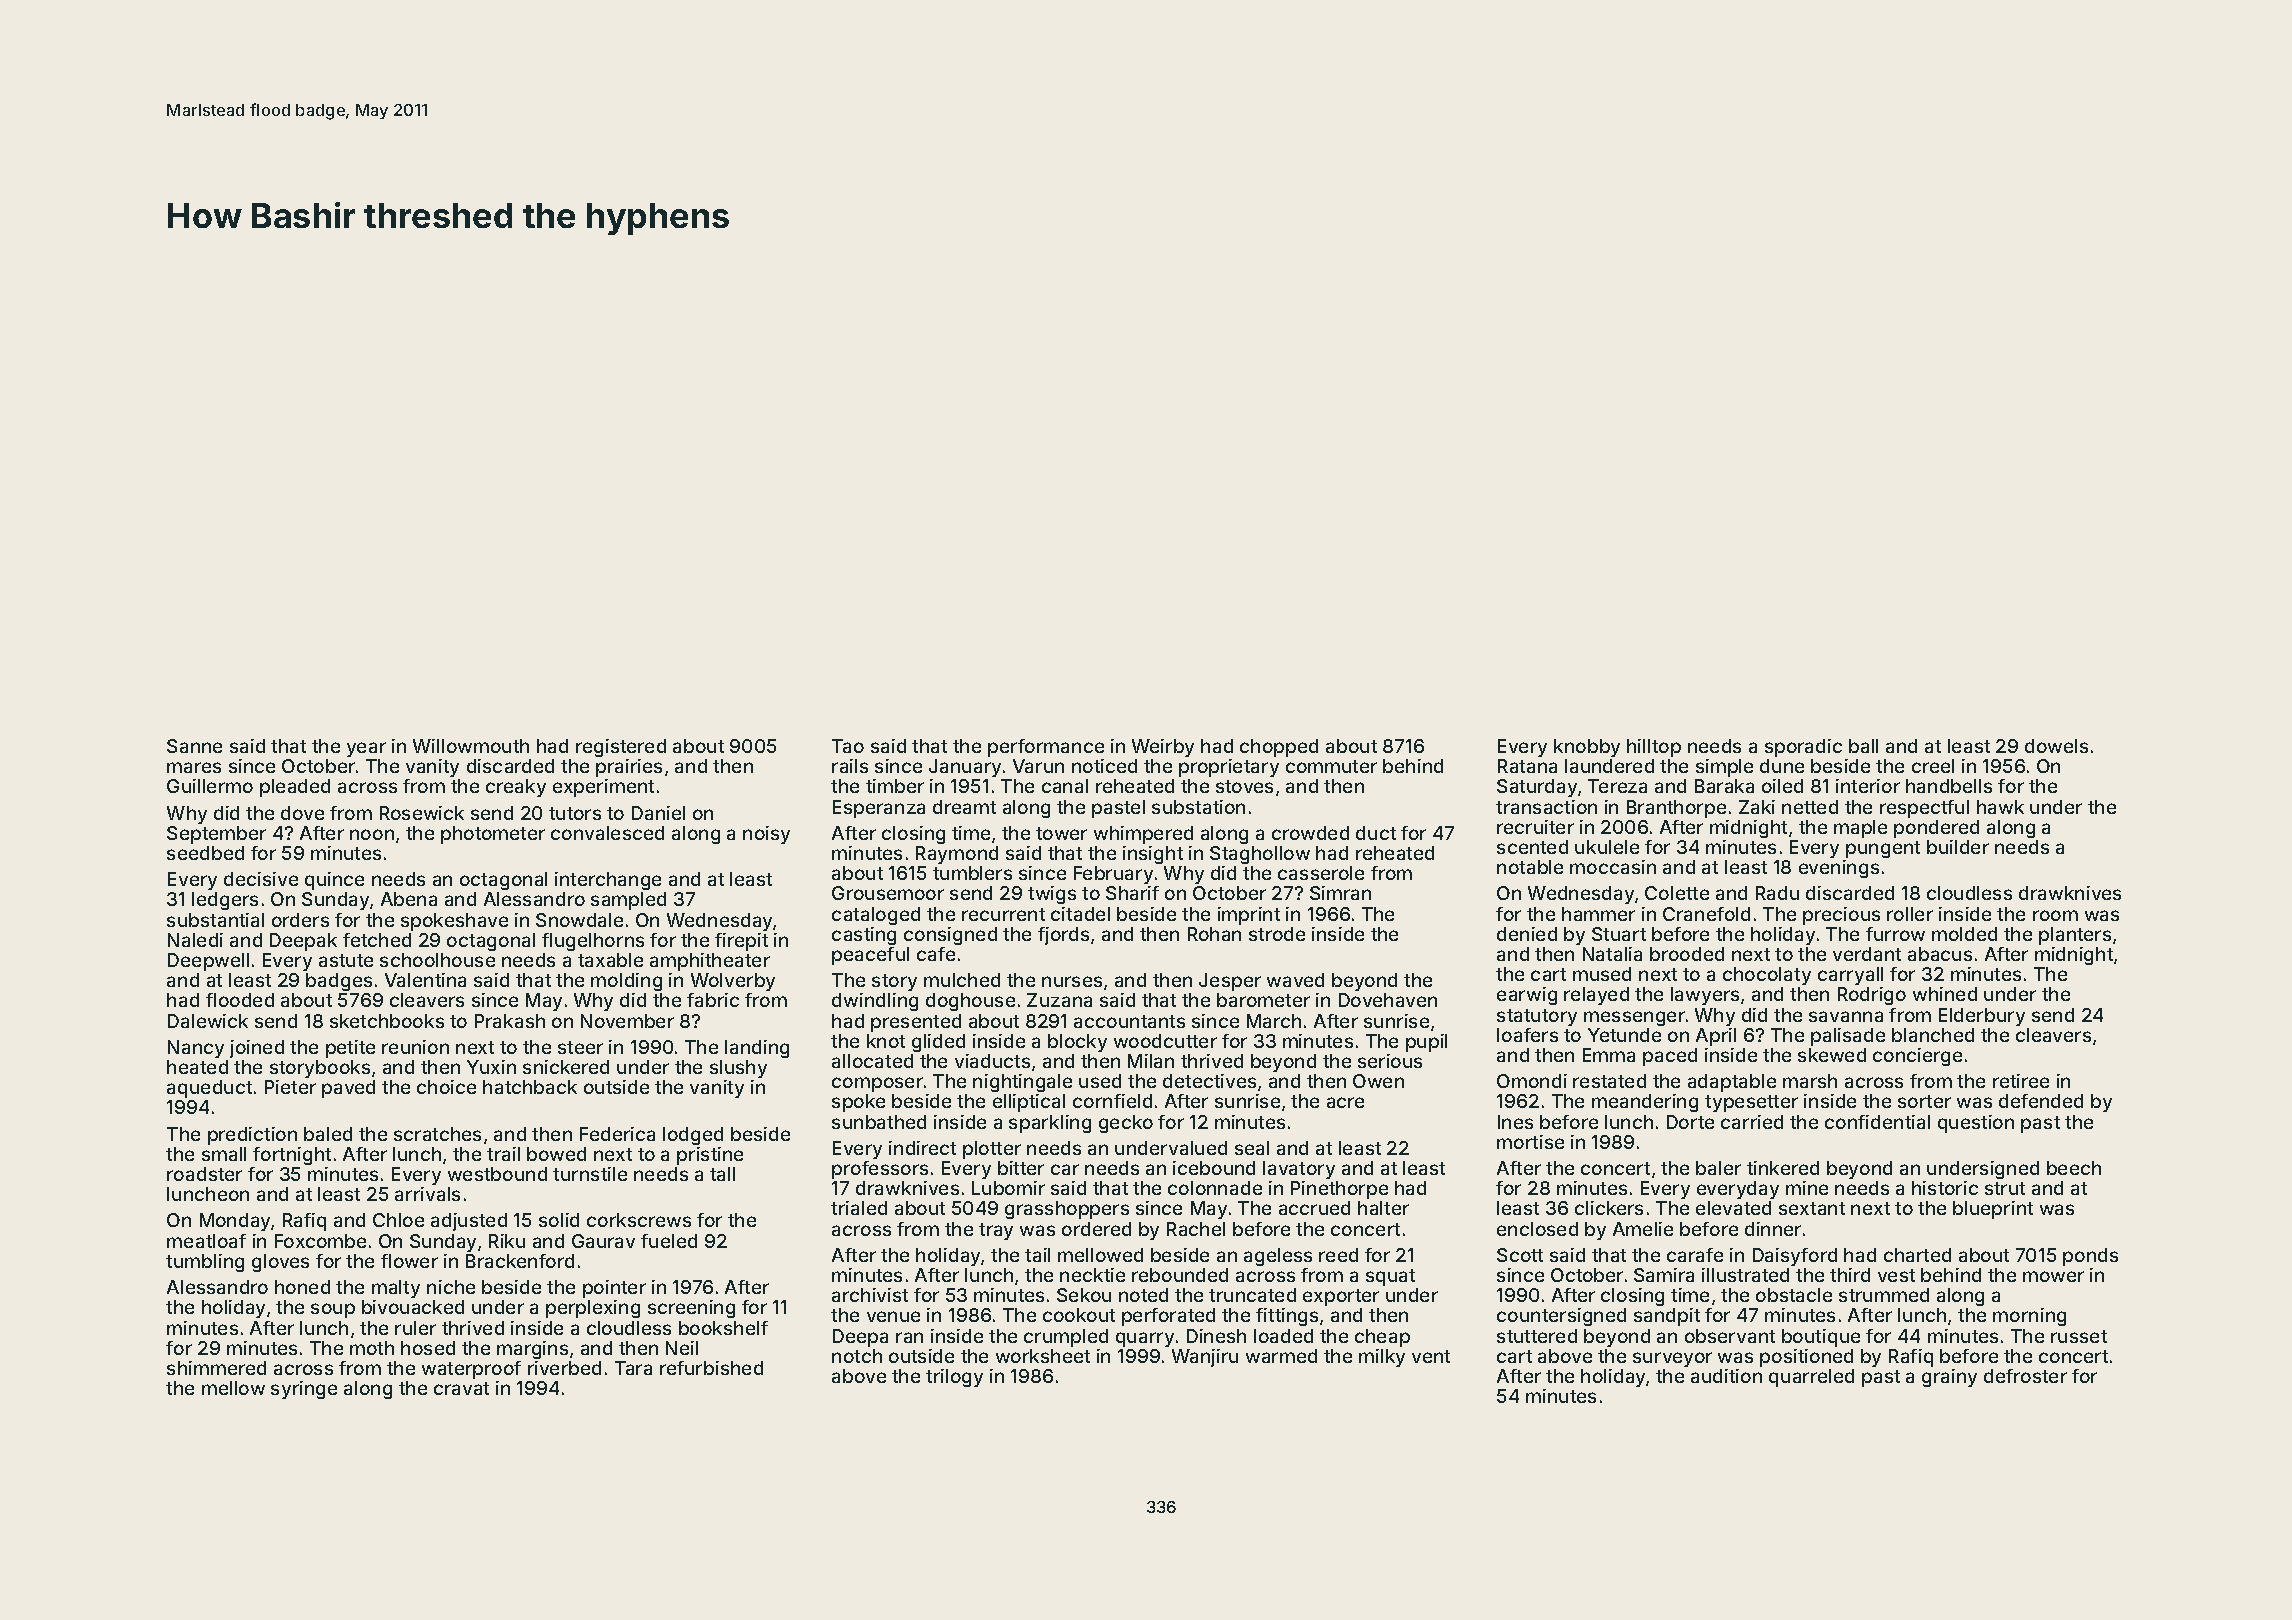  I want to click on verdant, so click(1867, 954).
